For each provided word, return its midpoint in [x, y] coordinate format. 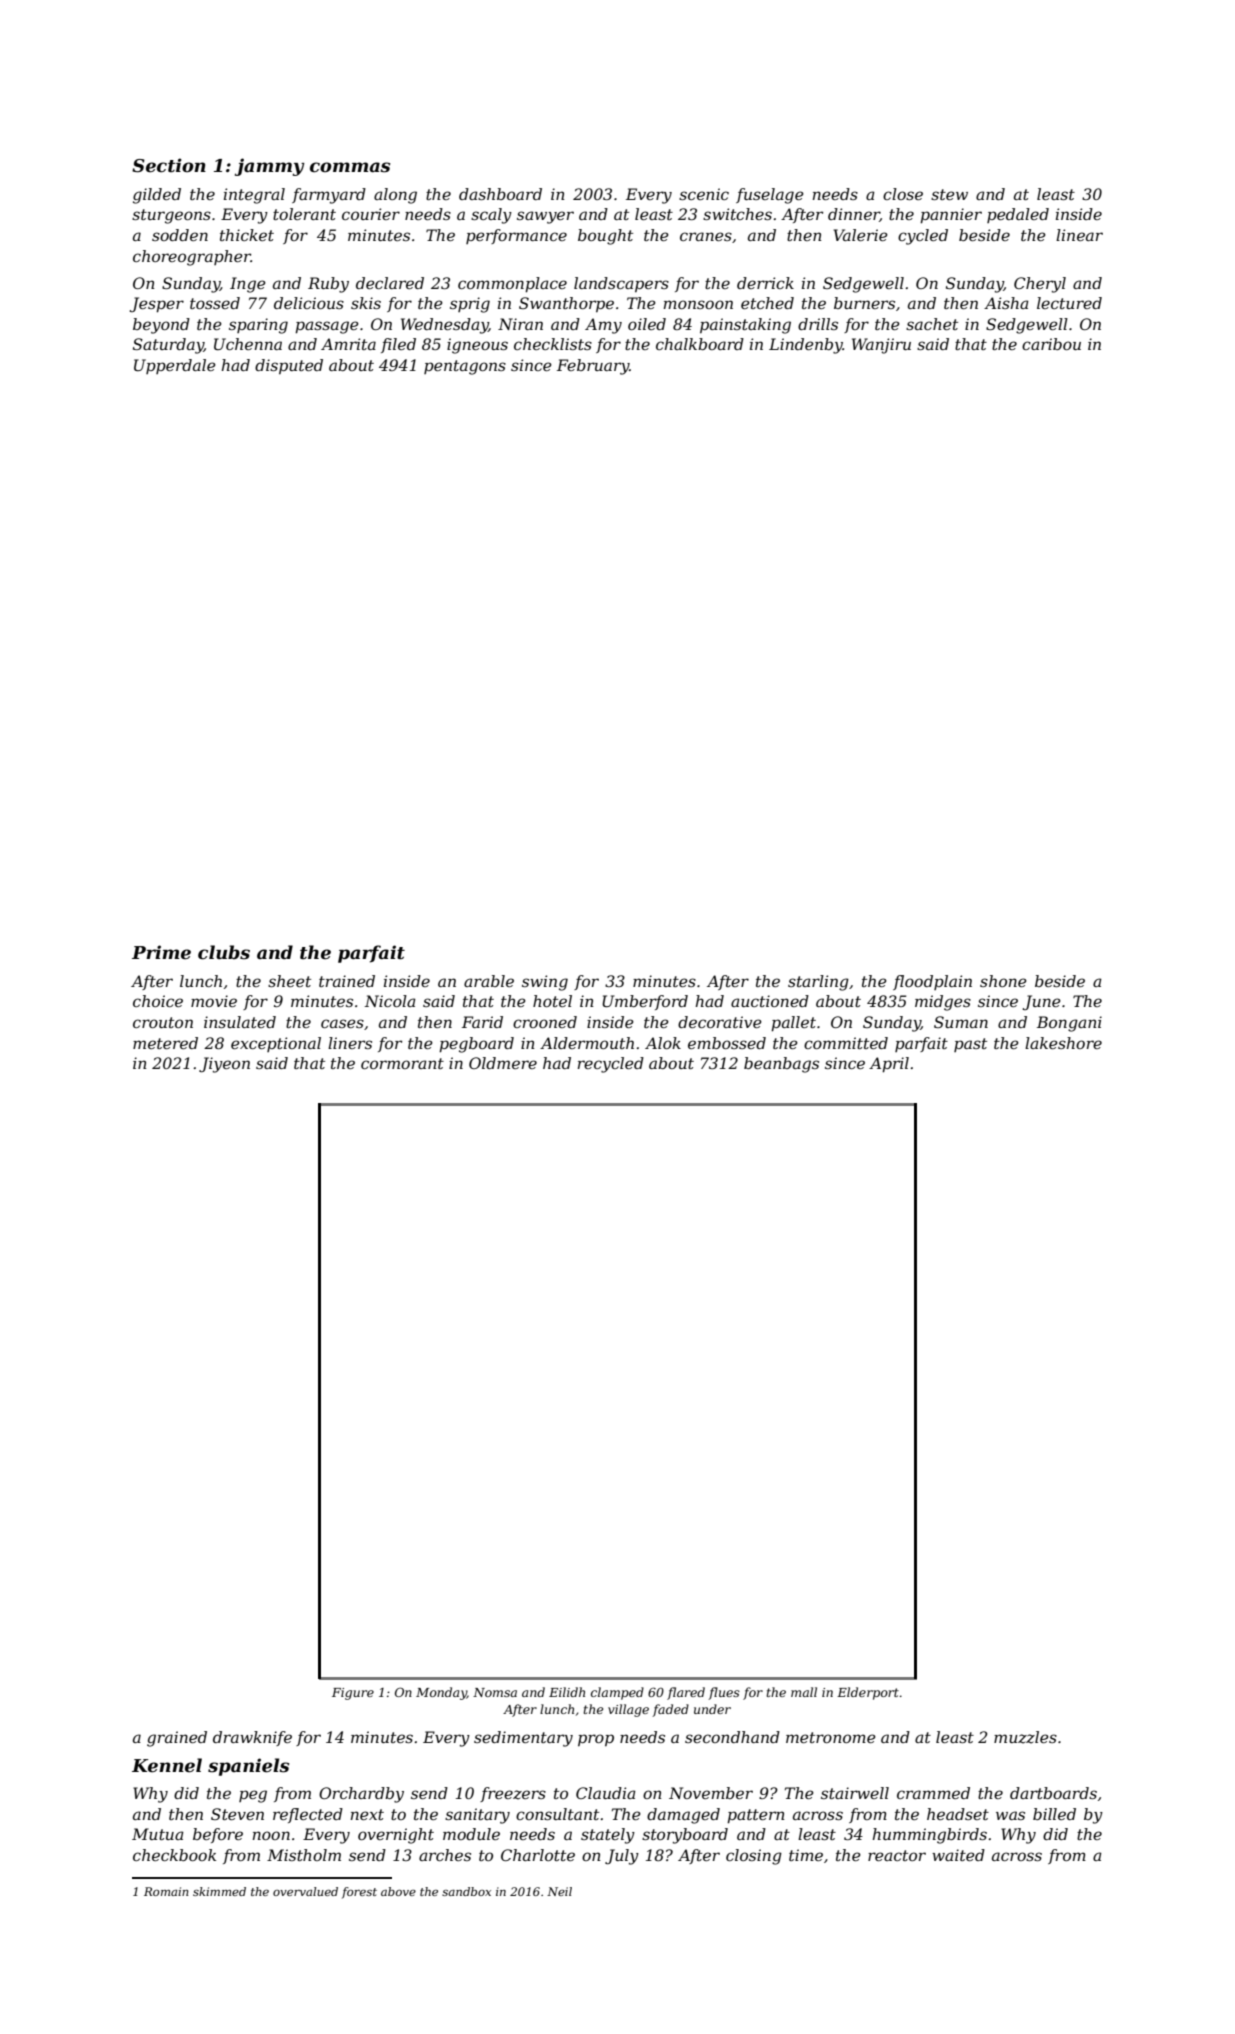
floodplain [932, 982]
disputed [289, 366]
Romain [166, 1891]
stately [608, 1836]
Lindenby [806, 346]
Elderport [868, 1693]
